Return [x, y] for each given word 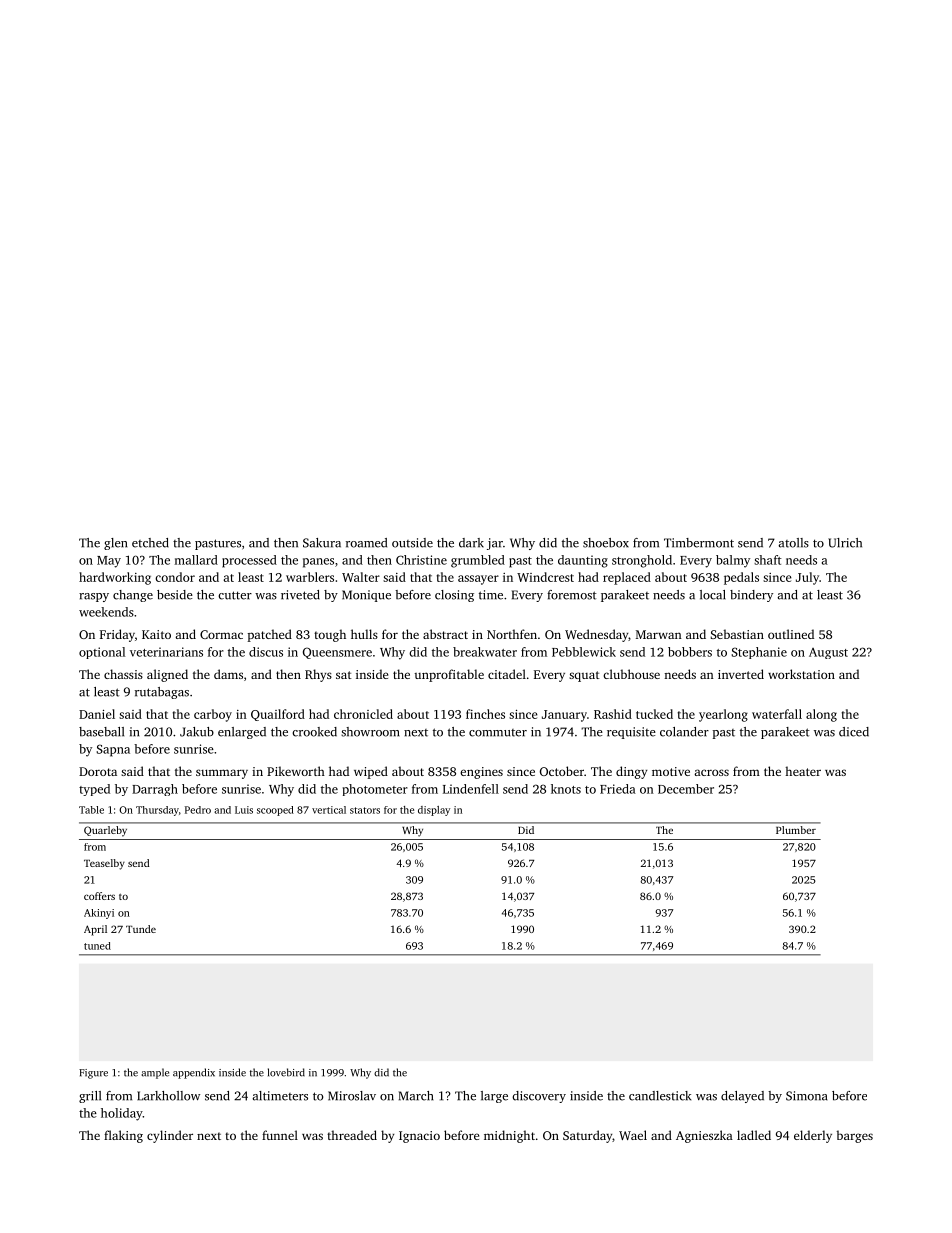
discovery [539, 1097]
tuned [97, 946]
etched [150, 543]
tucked [654, 714]
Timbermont [699, 543]
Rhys [318, 675]
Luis [244, 810]
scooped [275, 811]
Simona [806, 1096]
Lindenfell [471, 789]
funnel [280, 1135]
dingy [631, 772]
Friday [117, 635]
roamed [366, 543]
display [434, 811]
